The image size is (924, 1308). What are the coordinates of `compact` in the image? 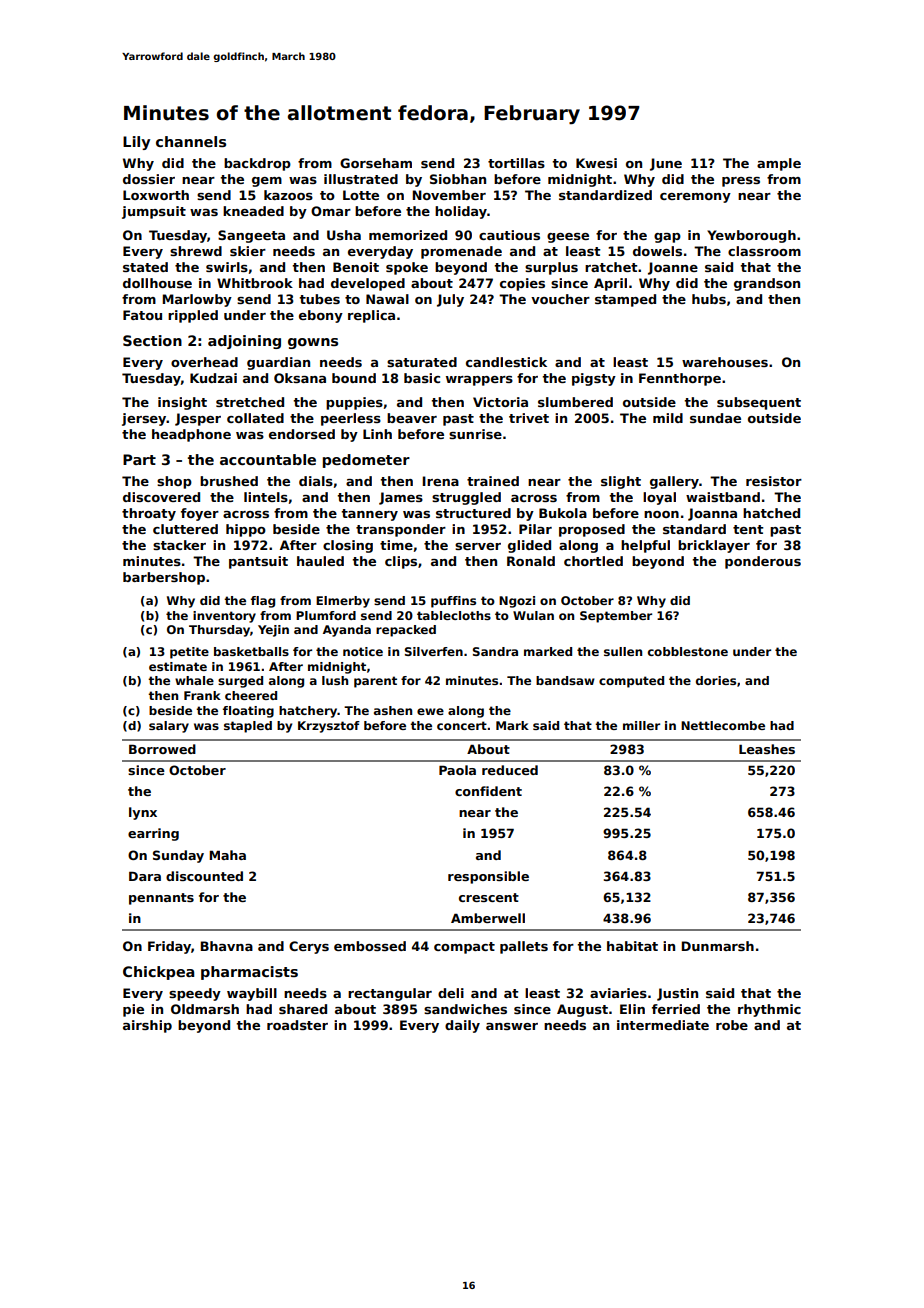 It's located at (464, 948).
